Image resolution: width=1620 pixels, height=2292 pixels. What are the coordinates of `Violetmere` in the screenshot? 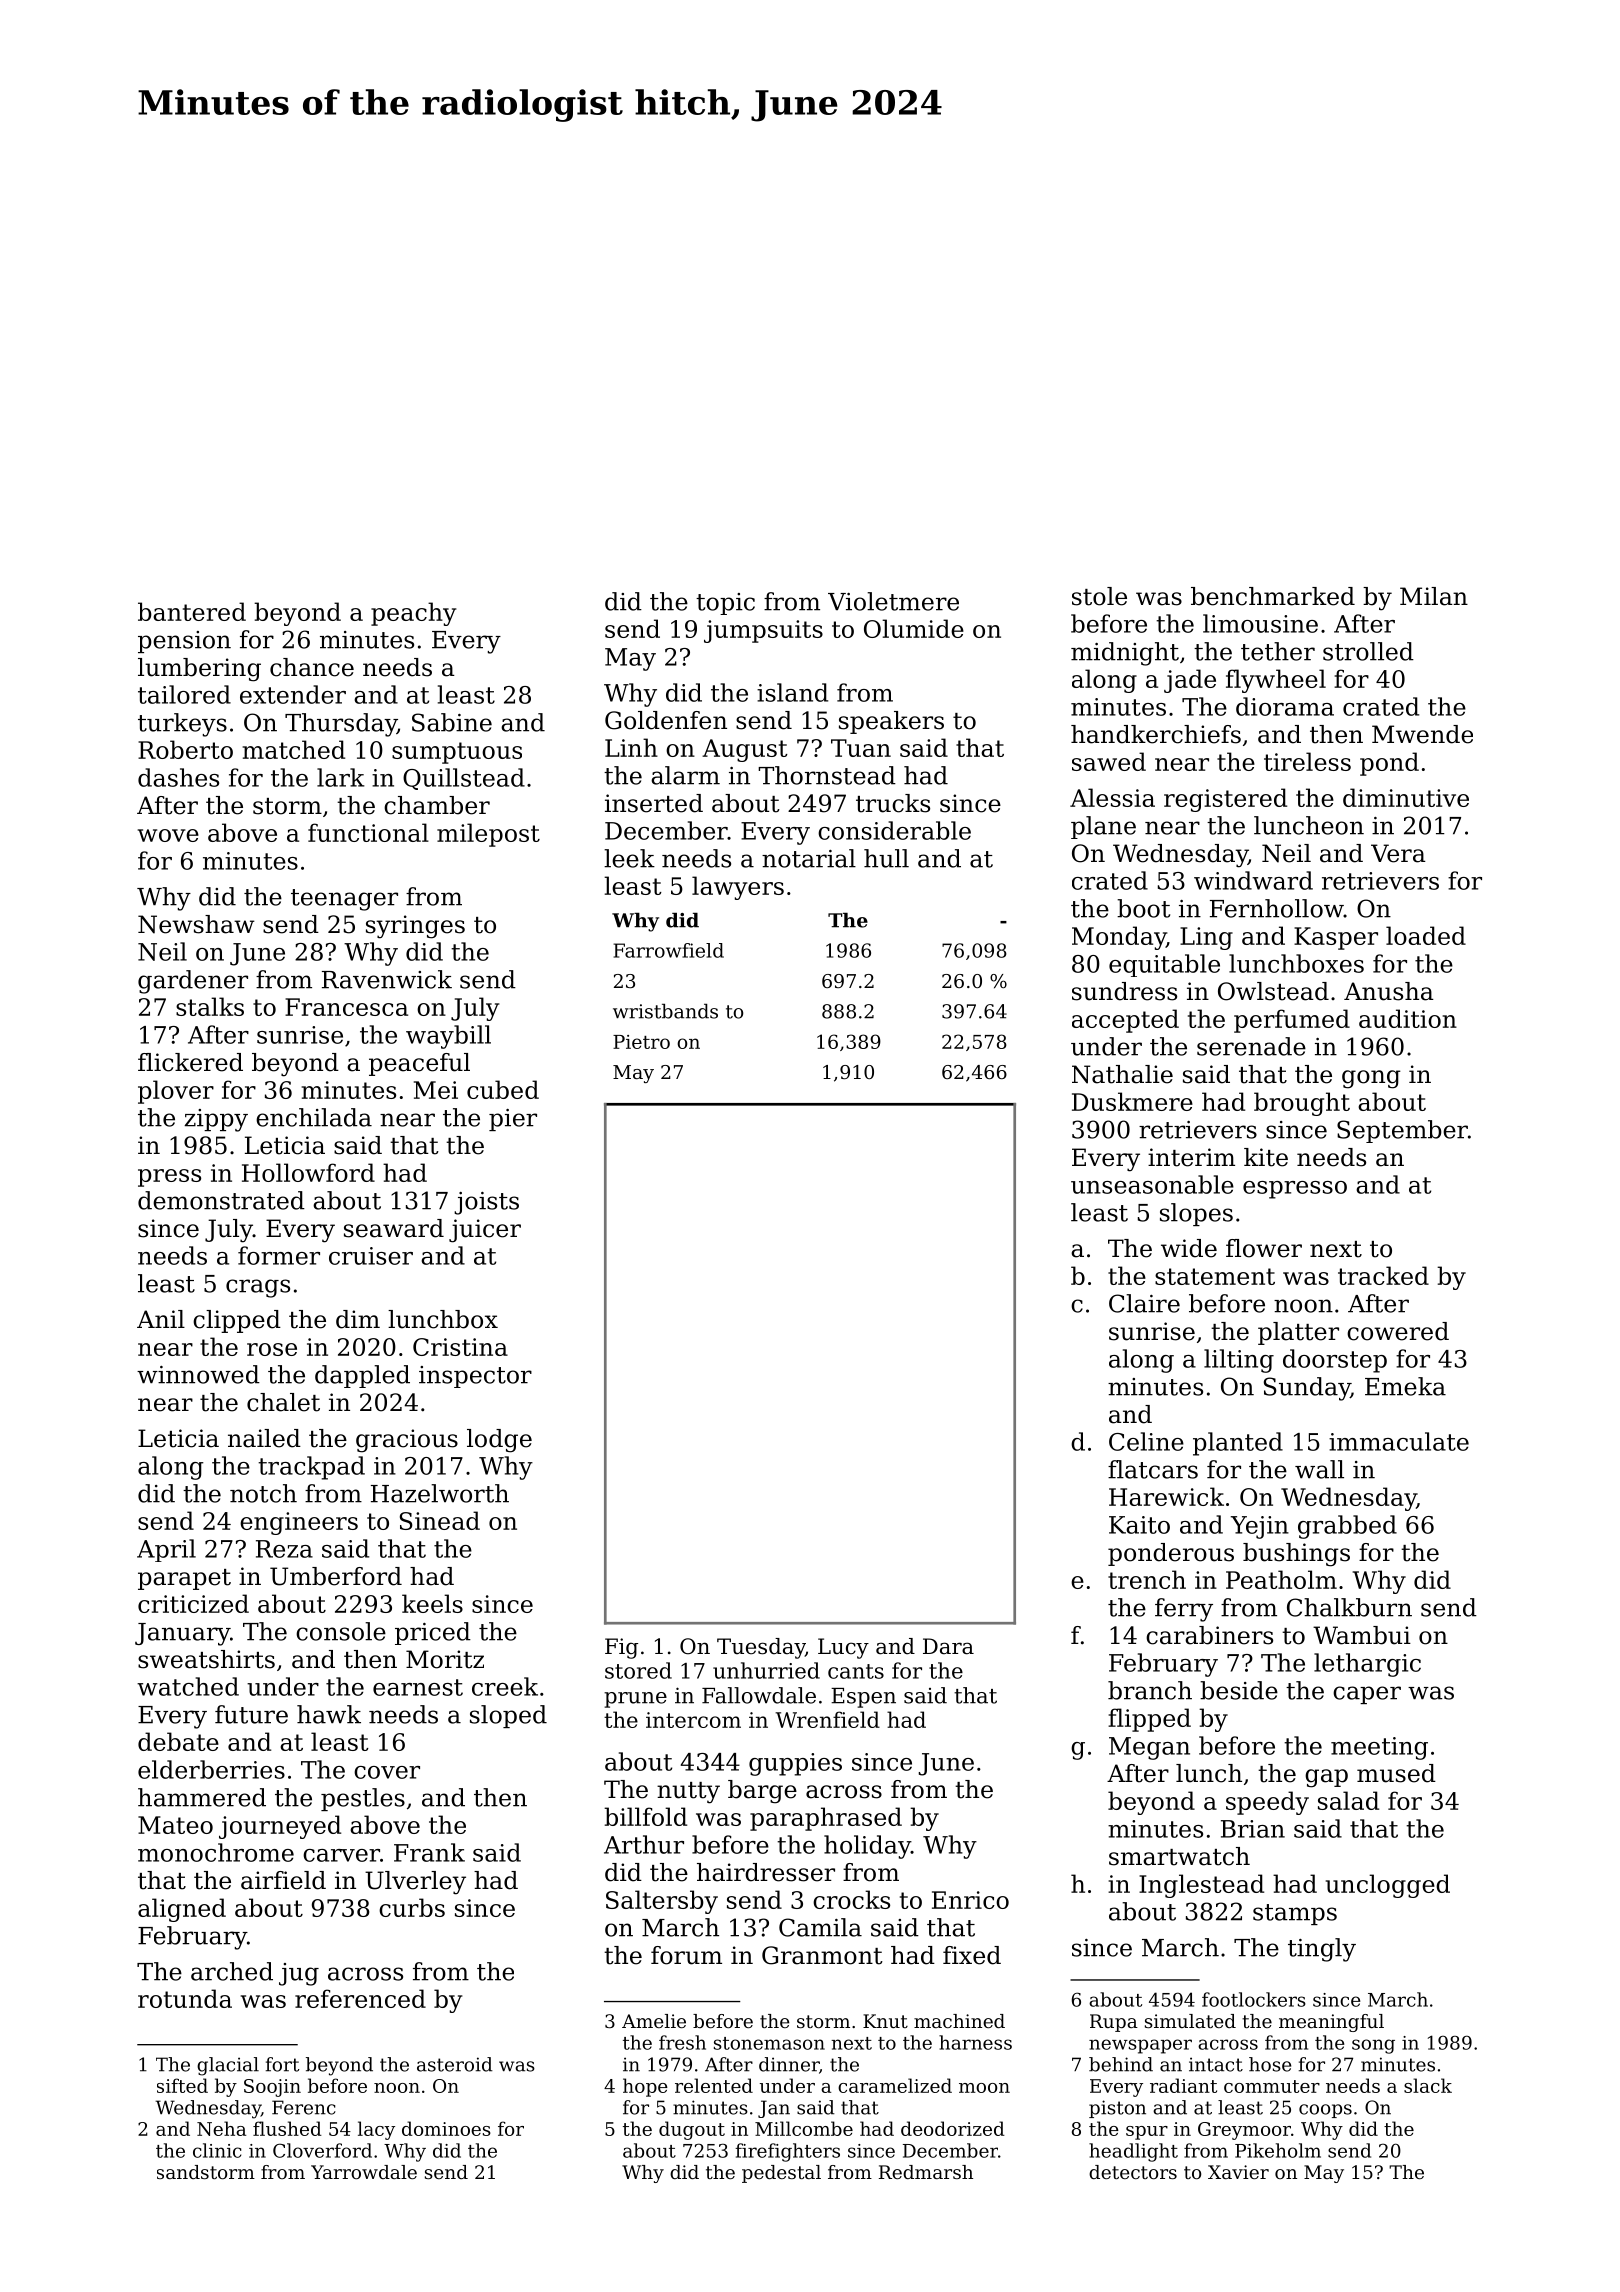 It's located at (893, 601).
